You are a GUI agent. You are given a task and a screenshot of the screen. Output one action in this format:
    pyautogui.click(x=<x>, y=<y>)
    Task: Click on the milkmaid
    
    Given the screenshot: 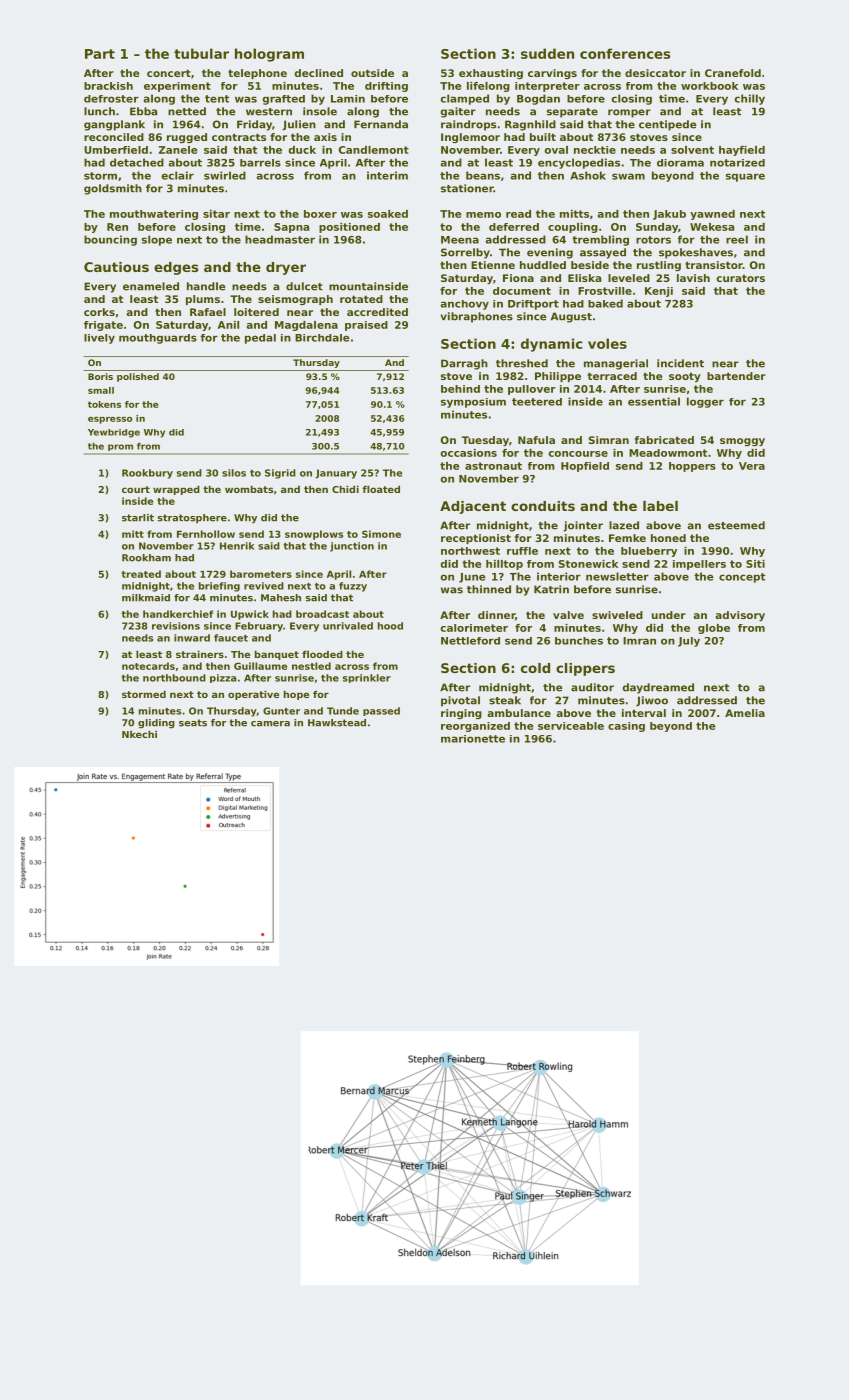 What is the action you would take?
    pyautogui.click(x=146, y=598)
